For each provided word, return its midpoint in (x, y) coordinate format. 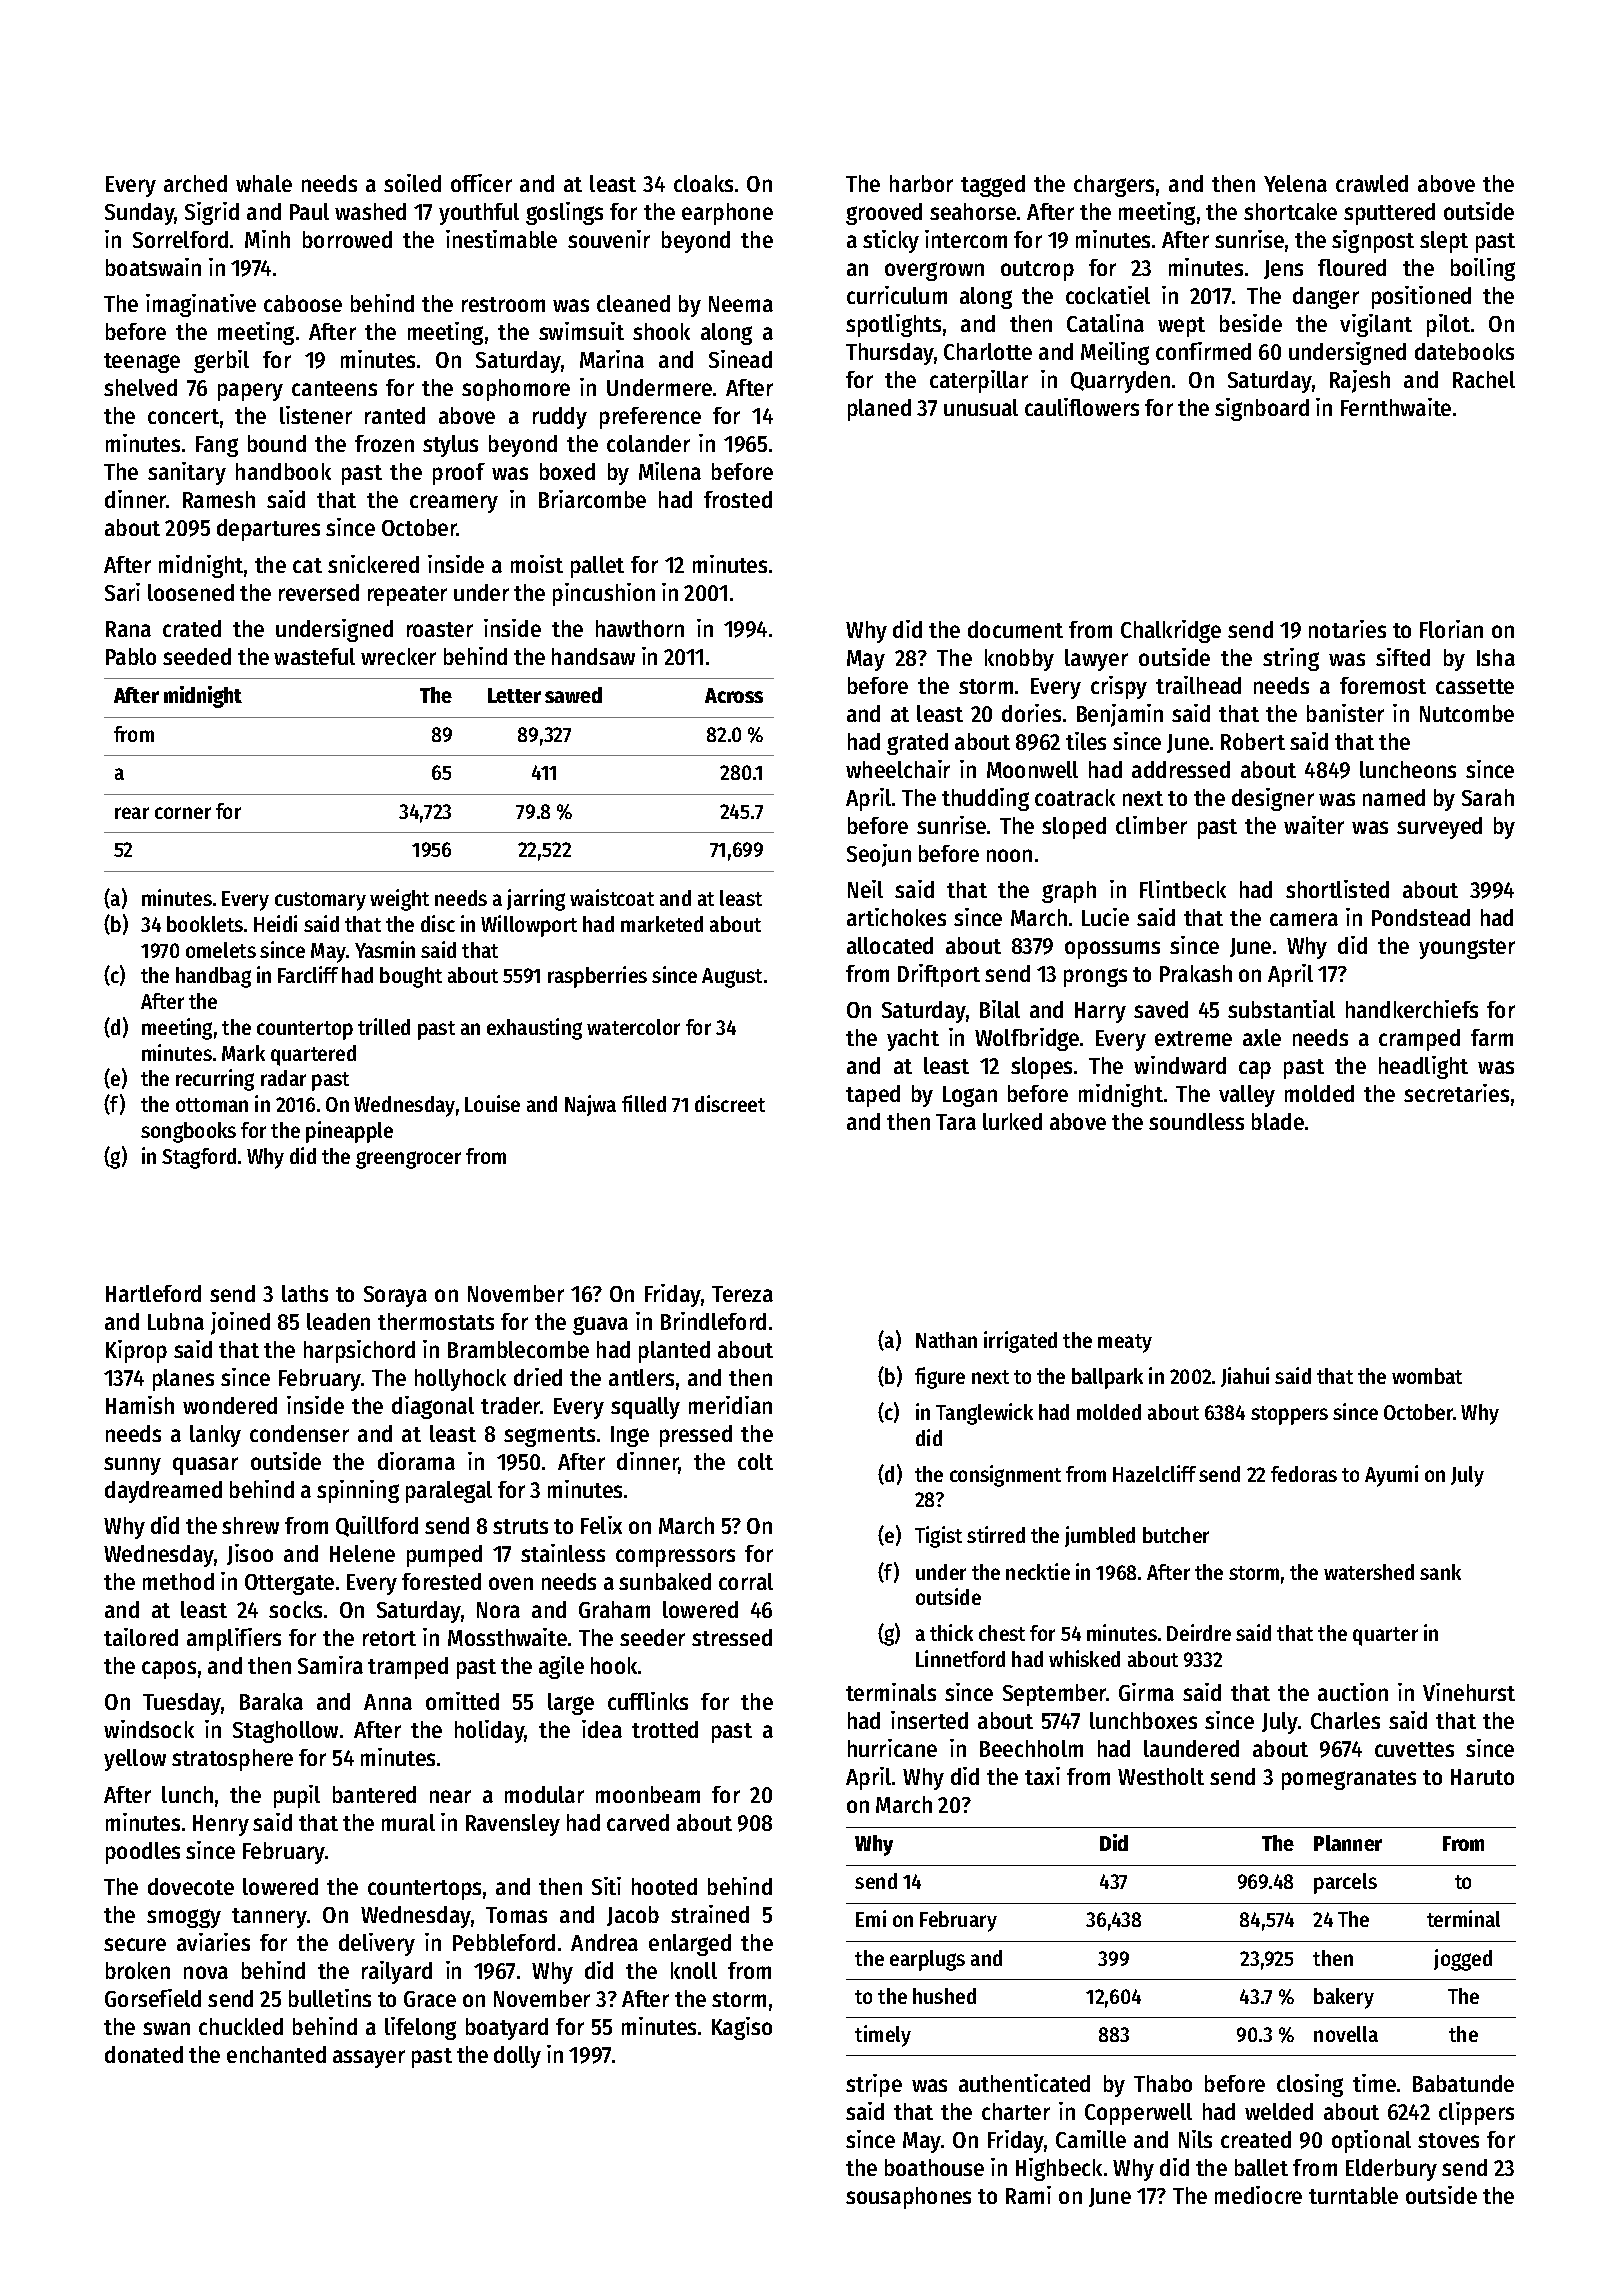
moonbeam (648, 1794)
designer (1273, 799)
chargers (1114, 186)
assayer (369, 2059)
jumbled (1100, 1536)
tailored (141, 1637)
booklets (205, 924)
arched (195, 183)
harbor (921, 183)
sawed (573, 695)
